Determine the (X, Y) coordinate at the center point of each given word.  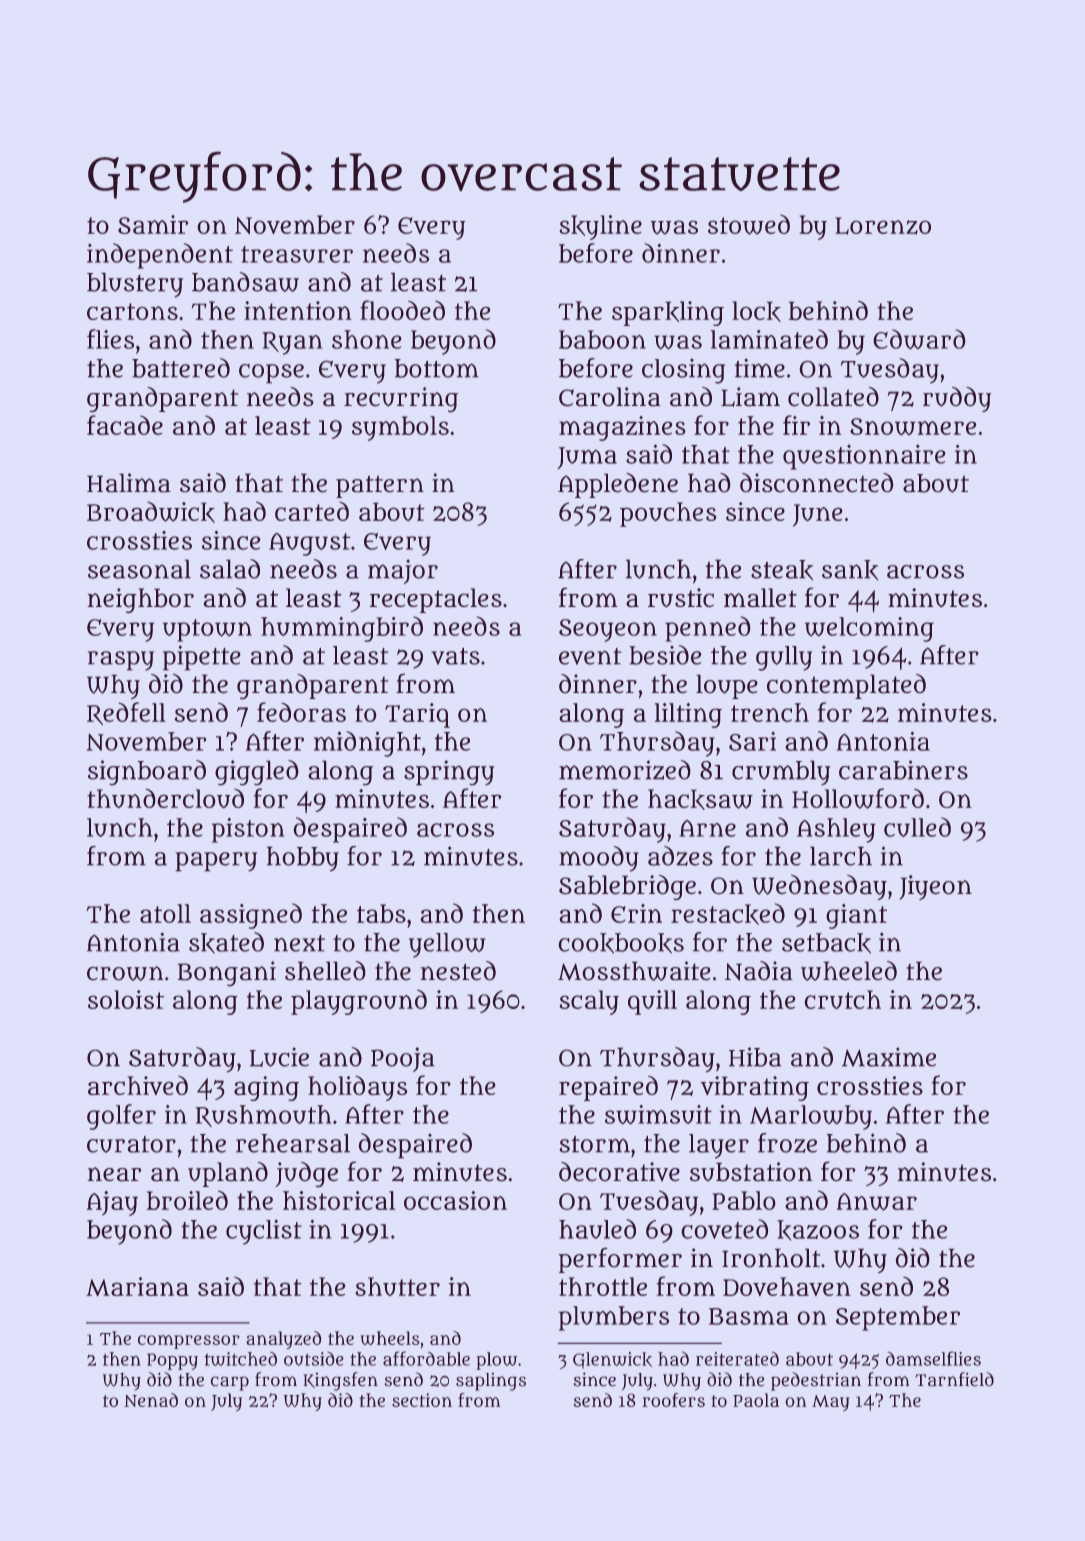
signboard (147, 772)
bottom (437, 368)
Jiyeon (935, 887)
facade (125, 425)
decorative (619, 1171)
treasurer (297, 254)
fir (796, 425)
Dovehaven (787, 1286)
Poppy (172, 1361)
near (114, 1174)
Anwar (877, 1202)
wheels (390, 1338)
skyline (601, 227)
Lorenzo (883, 226)
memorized (624, 770)
